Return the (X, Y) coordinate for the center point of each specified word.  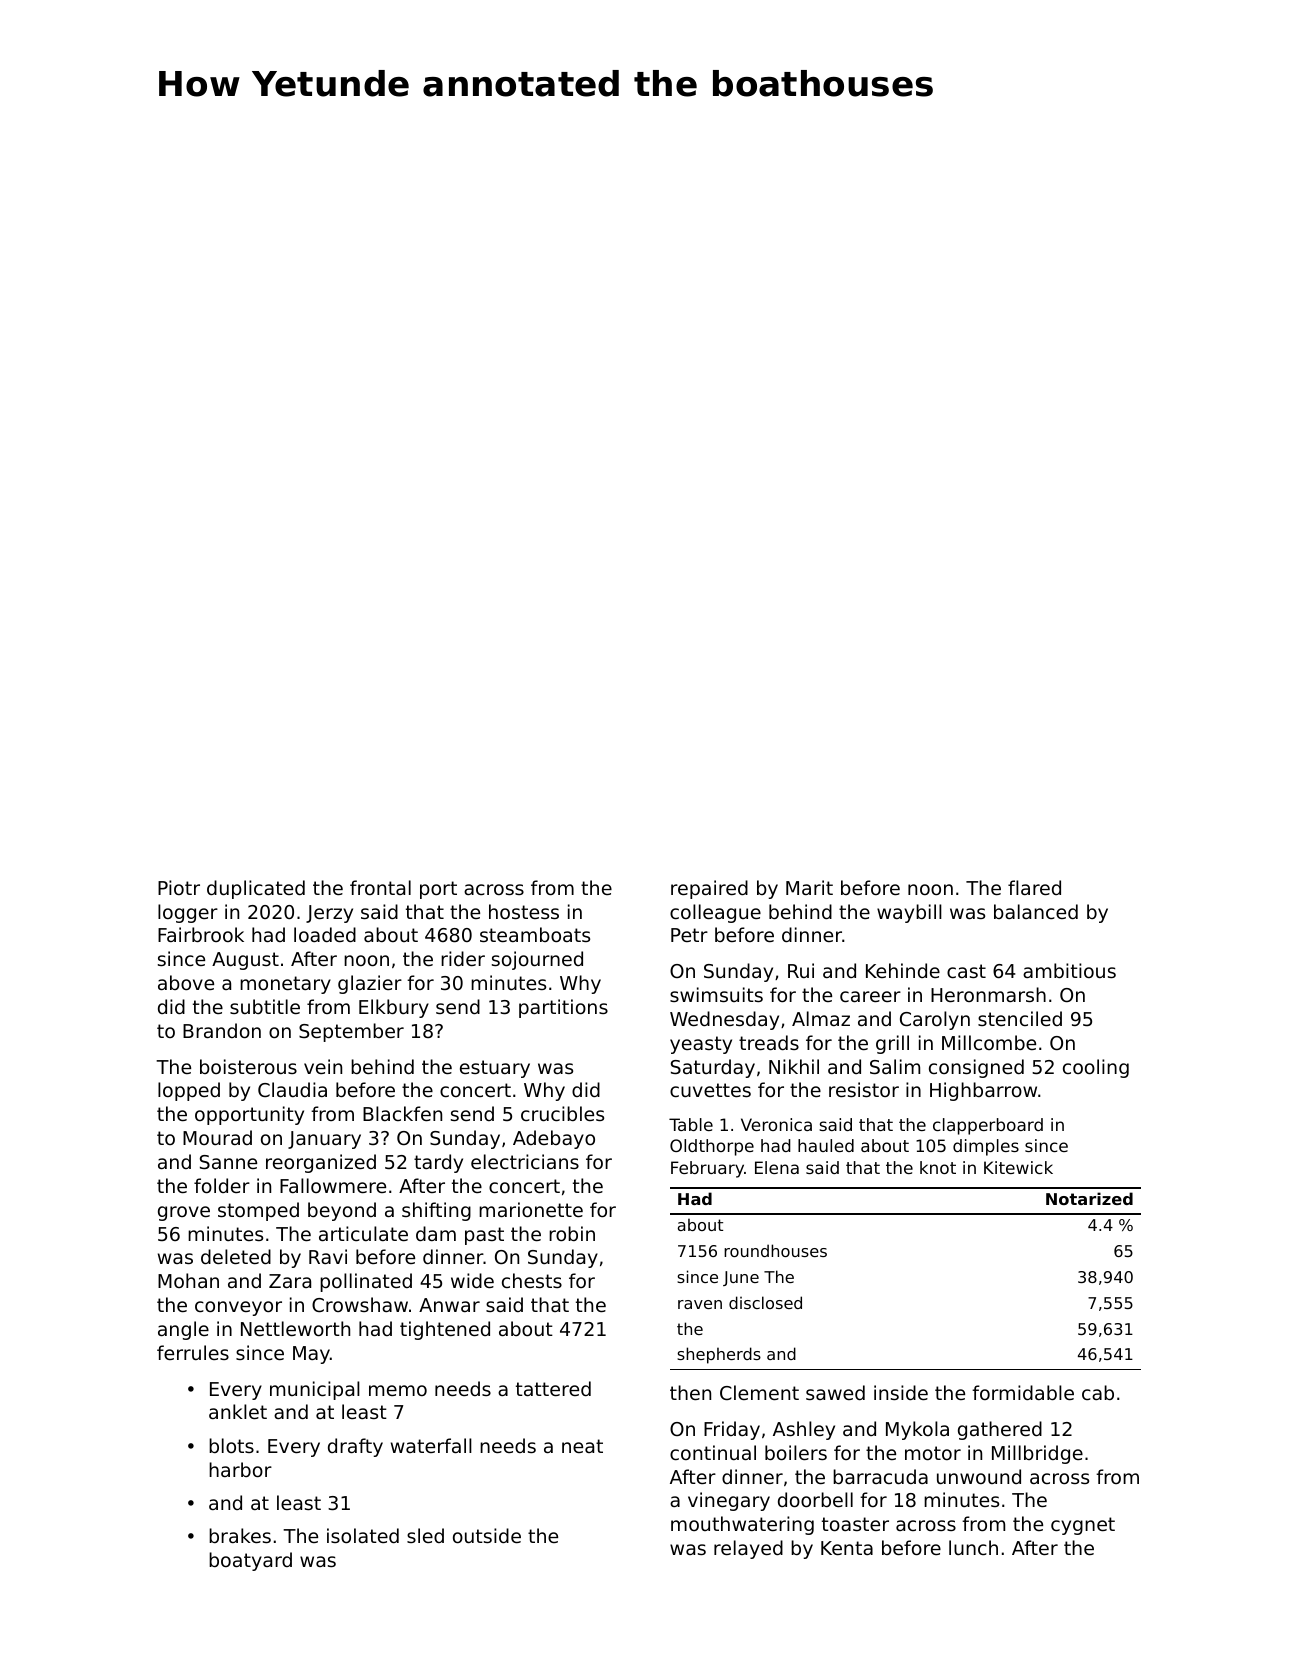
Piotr (179, 887)
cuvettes (710, 1090)
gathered (1000, 1430)
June (741, 1278)
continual (713, 1452)
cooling (1096, 1068)
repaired (709, 889)
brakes (240, 1535)
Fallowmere (333, 1185)
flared (1034, 887)
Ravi (328, 1256)
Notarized (1089, 1198)
